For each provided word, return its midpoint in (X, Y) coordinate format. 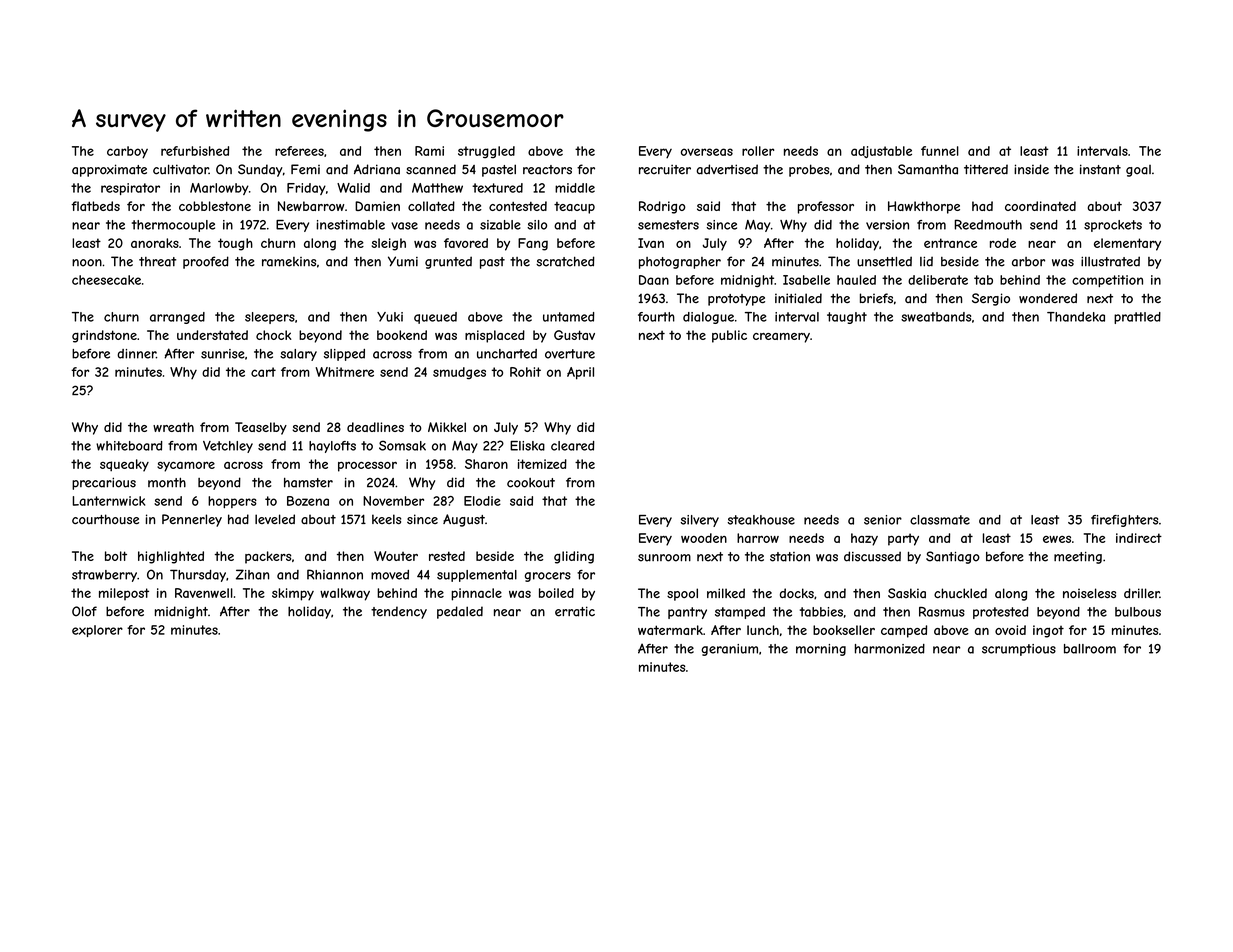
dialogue (708, 318)
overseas (707, 152)
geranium (729, 650)
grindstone (104, 336)
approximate (109, 170)
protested (1000, 613)
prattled (1137, 318)
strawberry (104, 576)
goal (1138, 171)
